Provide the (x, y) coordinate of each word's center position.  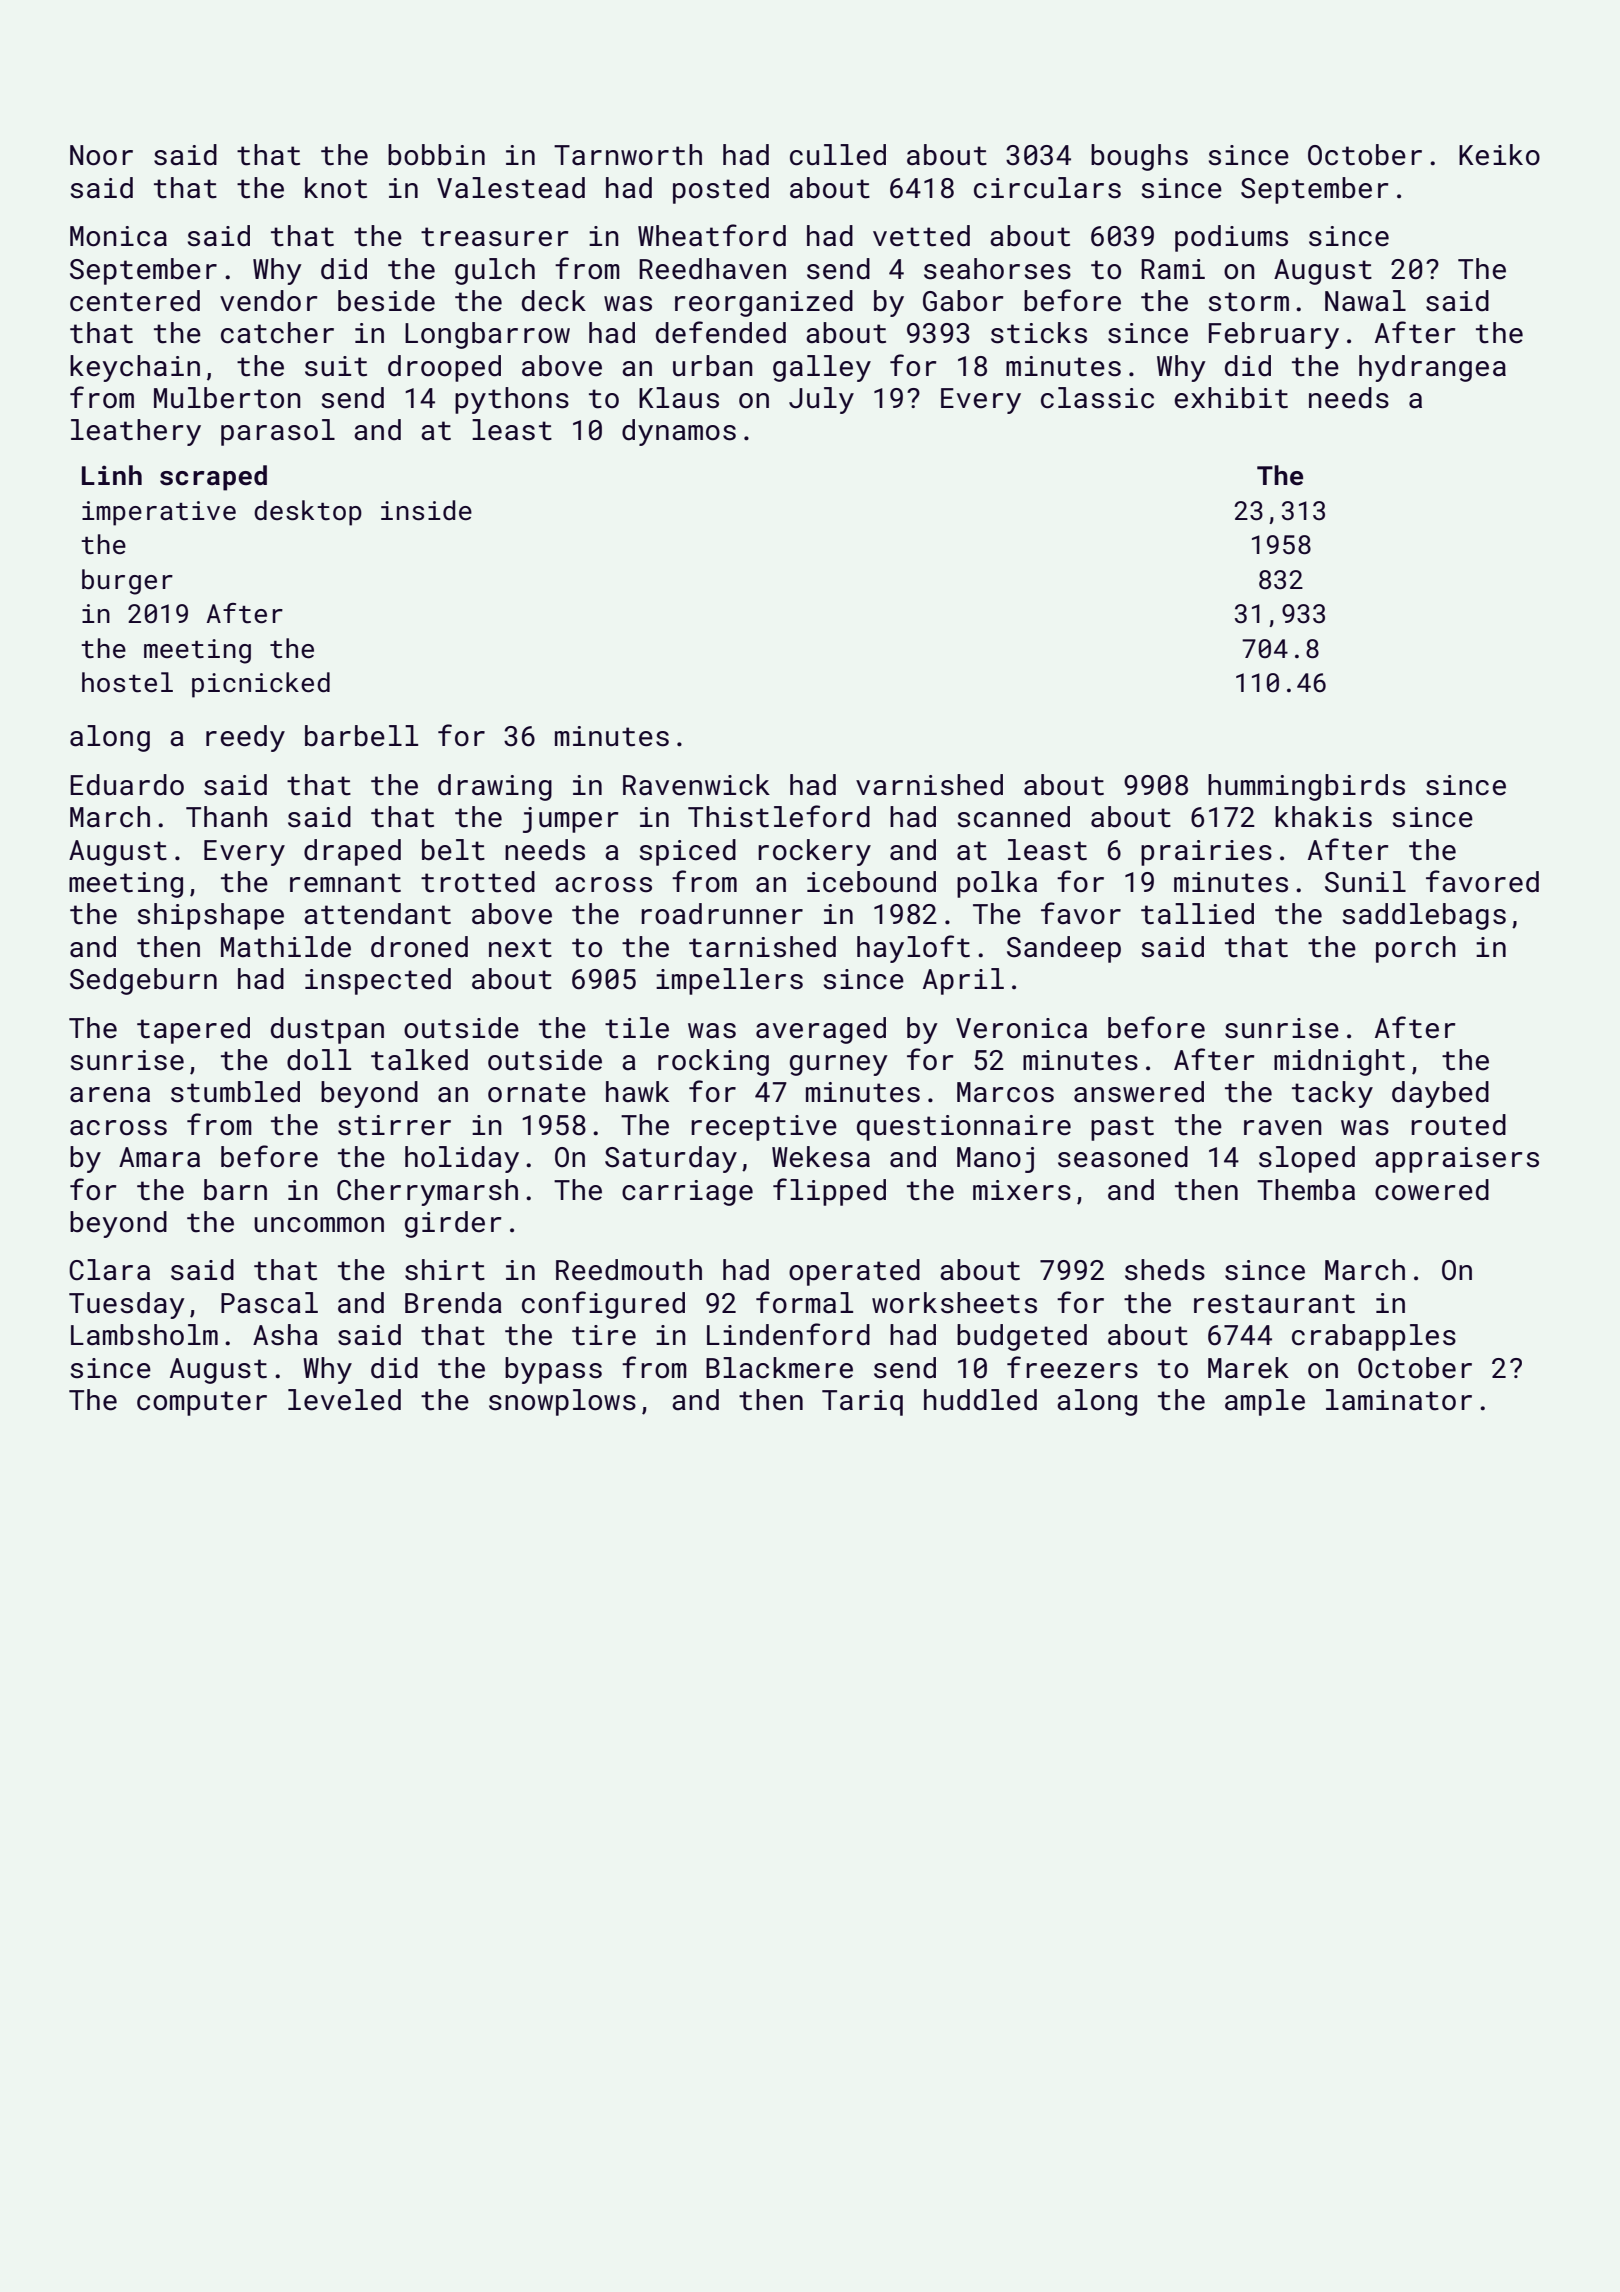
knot (336, 188)
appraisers (1457, 1160)
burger (127, 582)
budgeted (1022, 1337)
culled (838, 155)
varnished (929, 785)
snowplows (562, 1402)
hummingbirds (1306, 787)
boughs (1139, 157)
